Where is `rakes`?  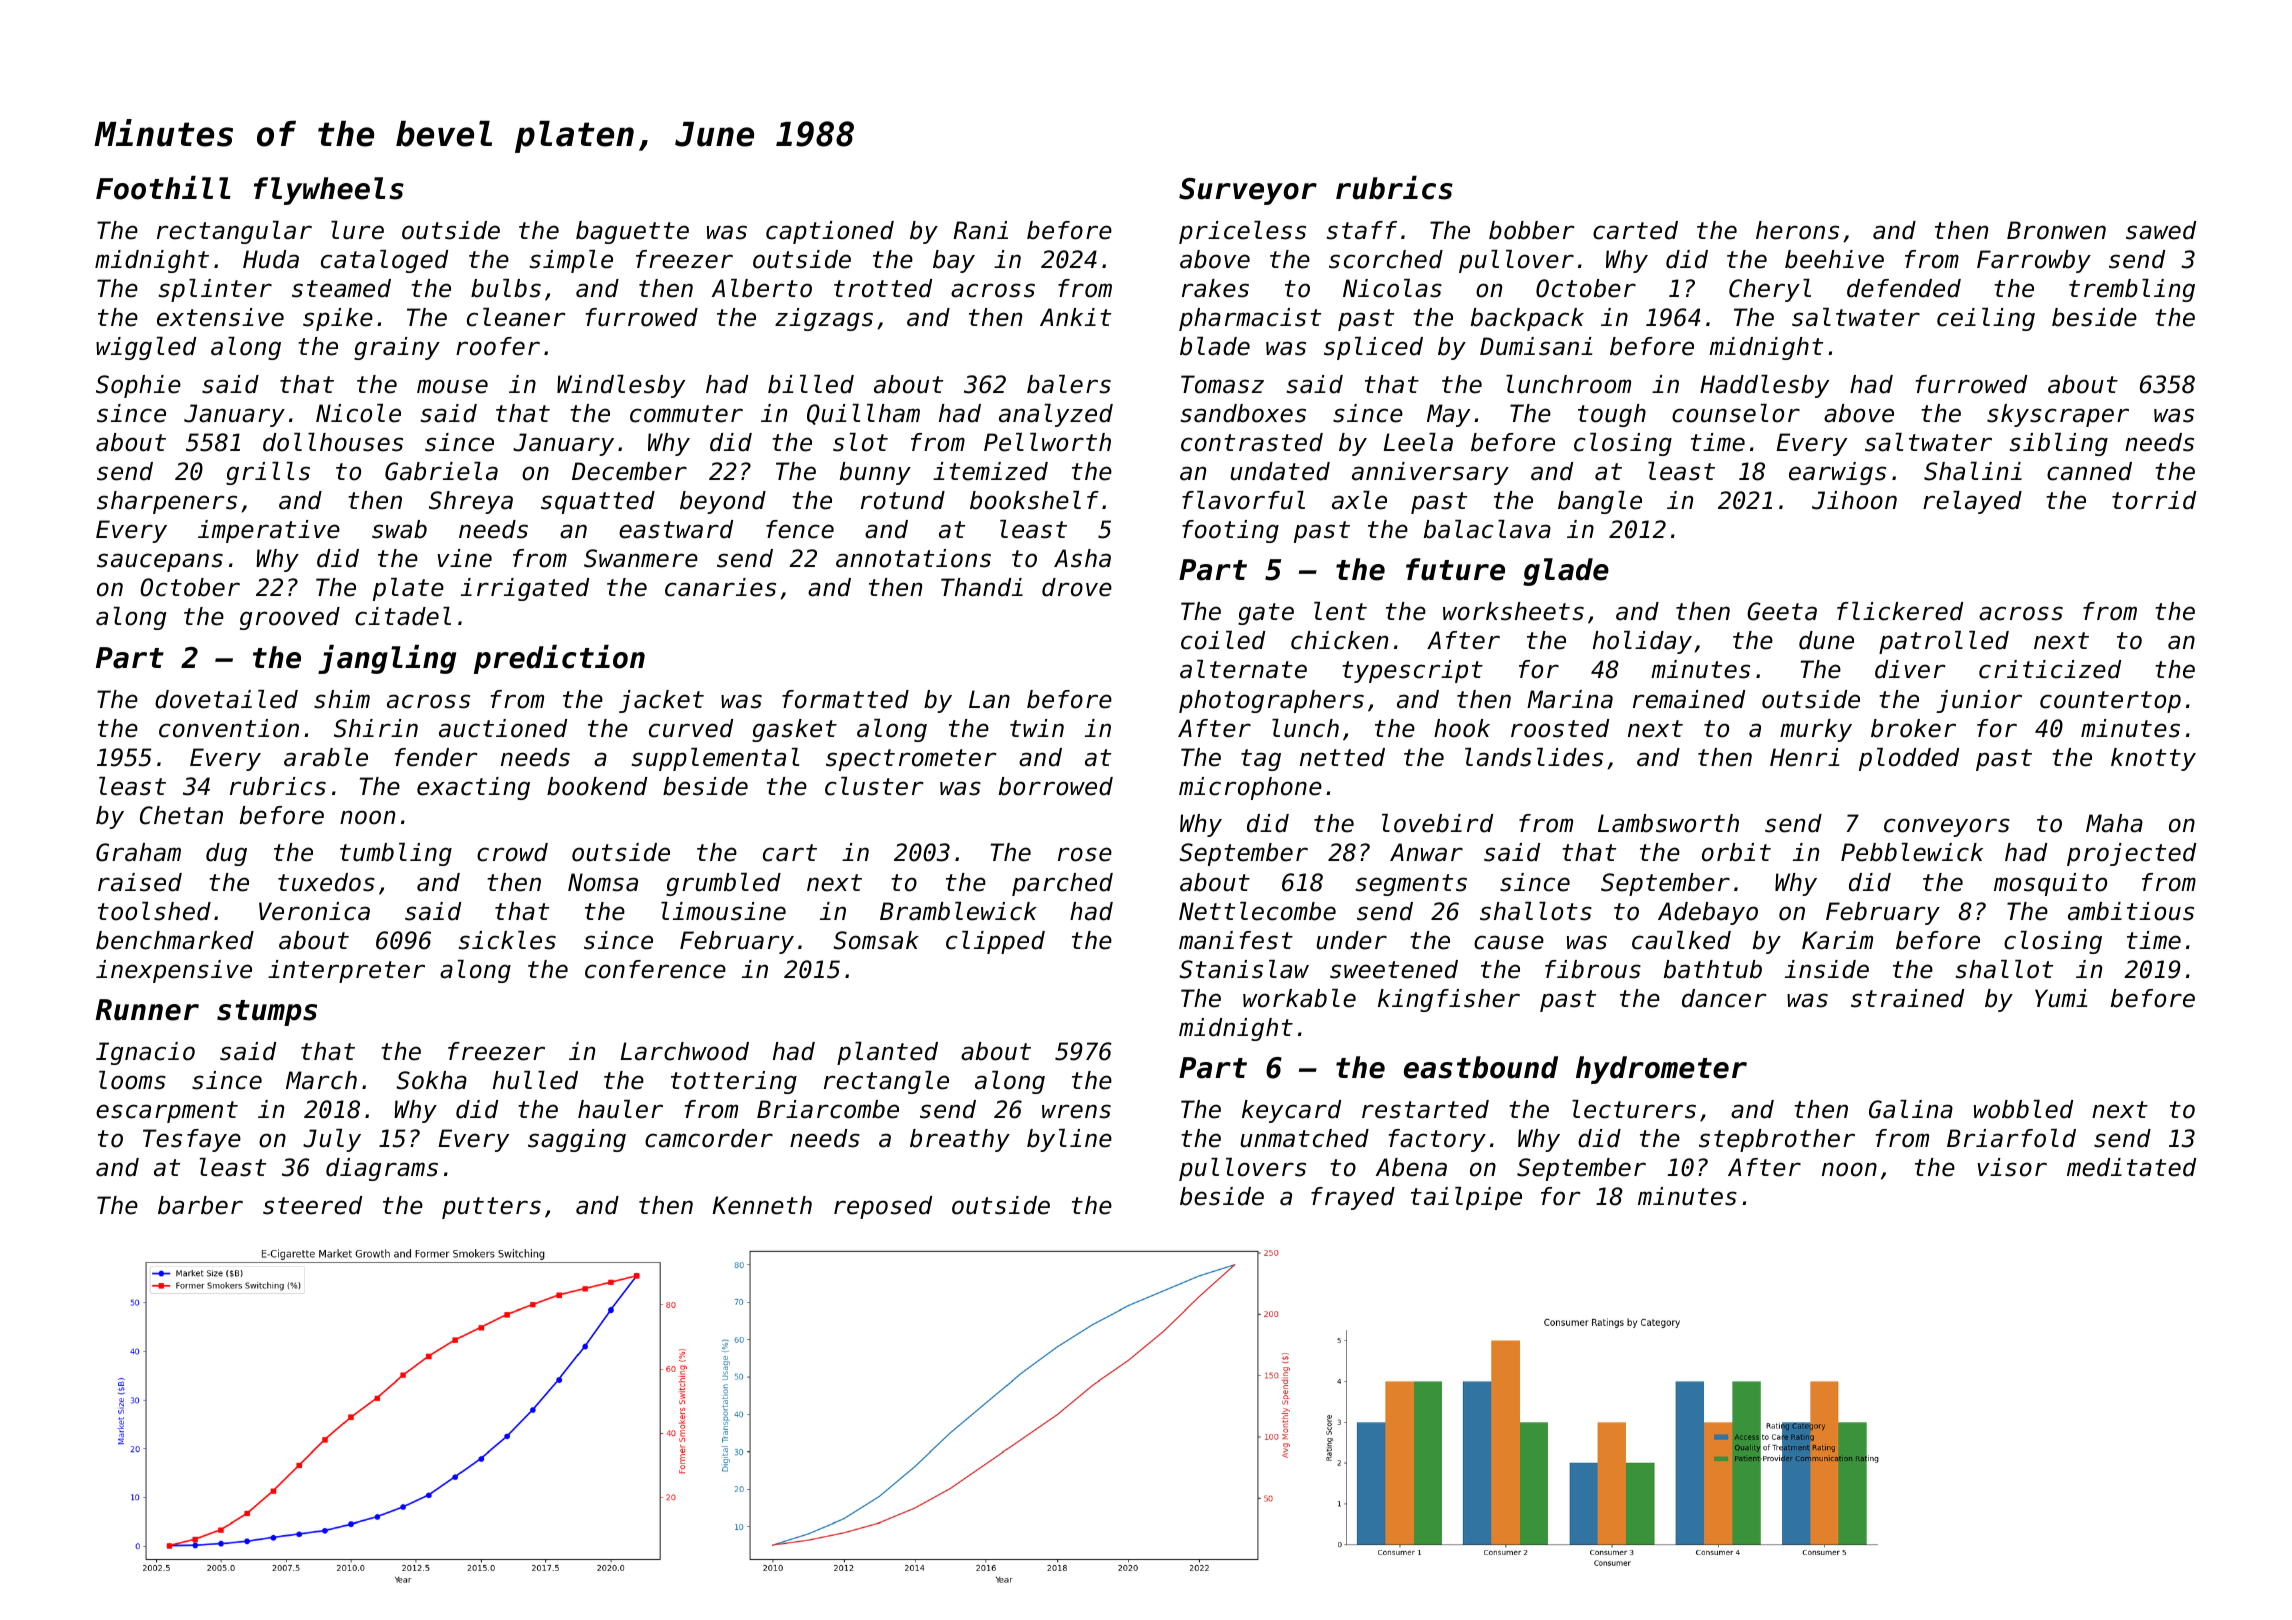
rakes is located at coordinates (1215, 288).
